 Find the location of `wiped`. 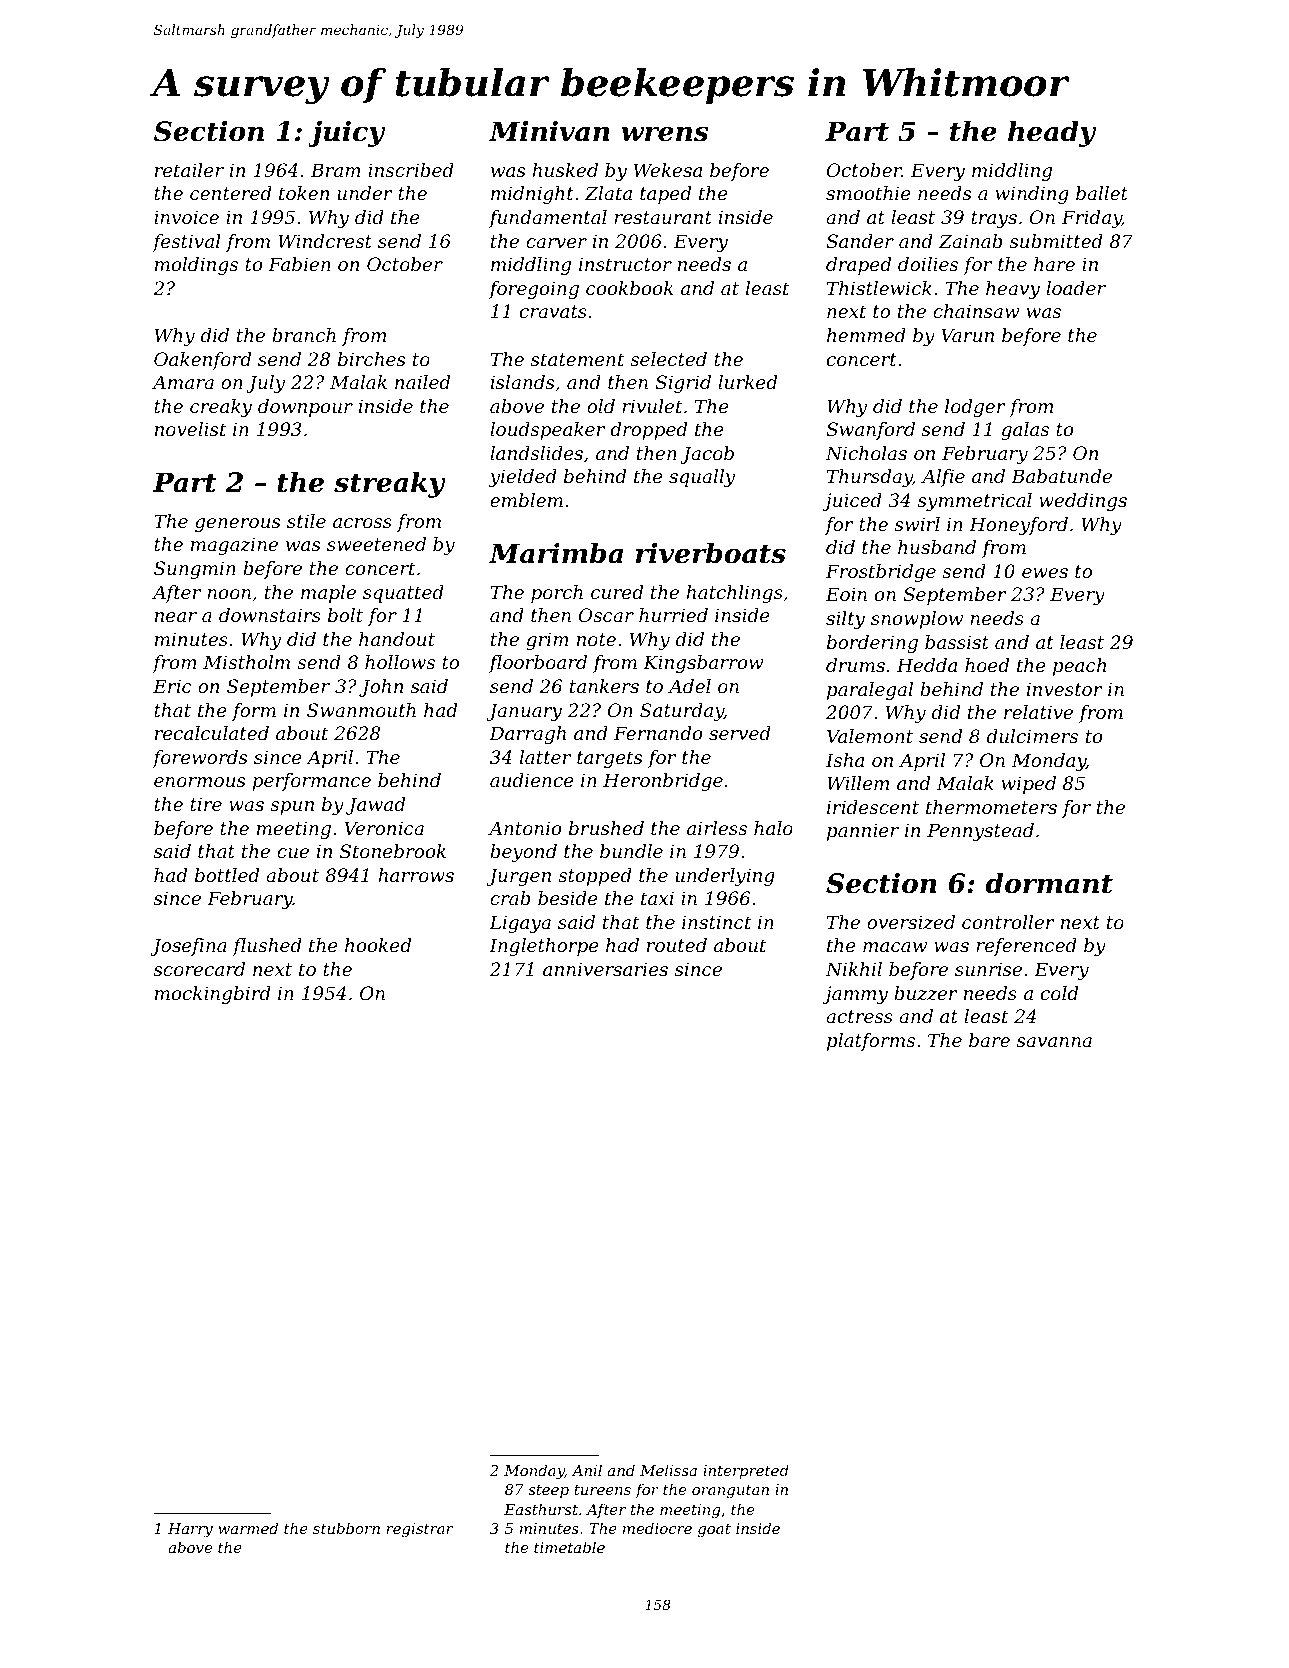

wiped is located at coordinates (1029, 785).
